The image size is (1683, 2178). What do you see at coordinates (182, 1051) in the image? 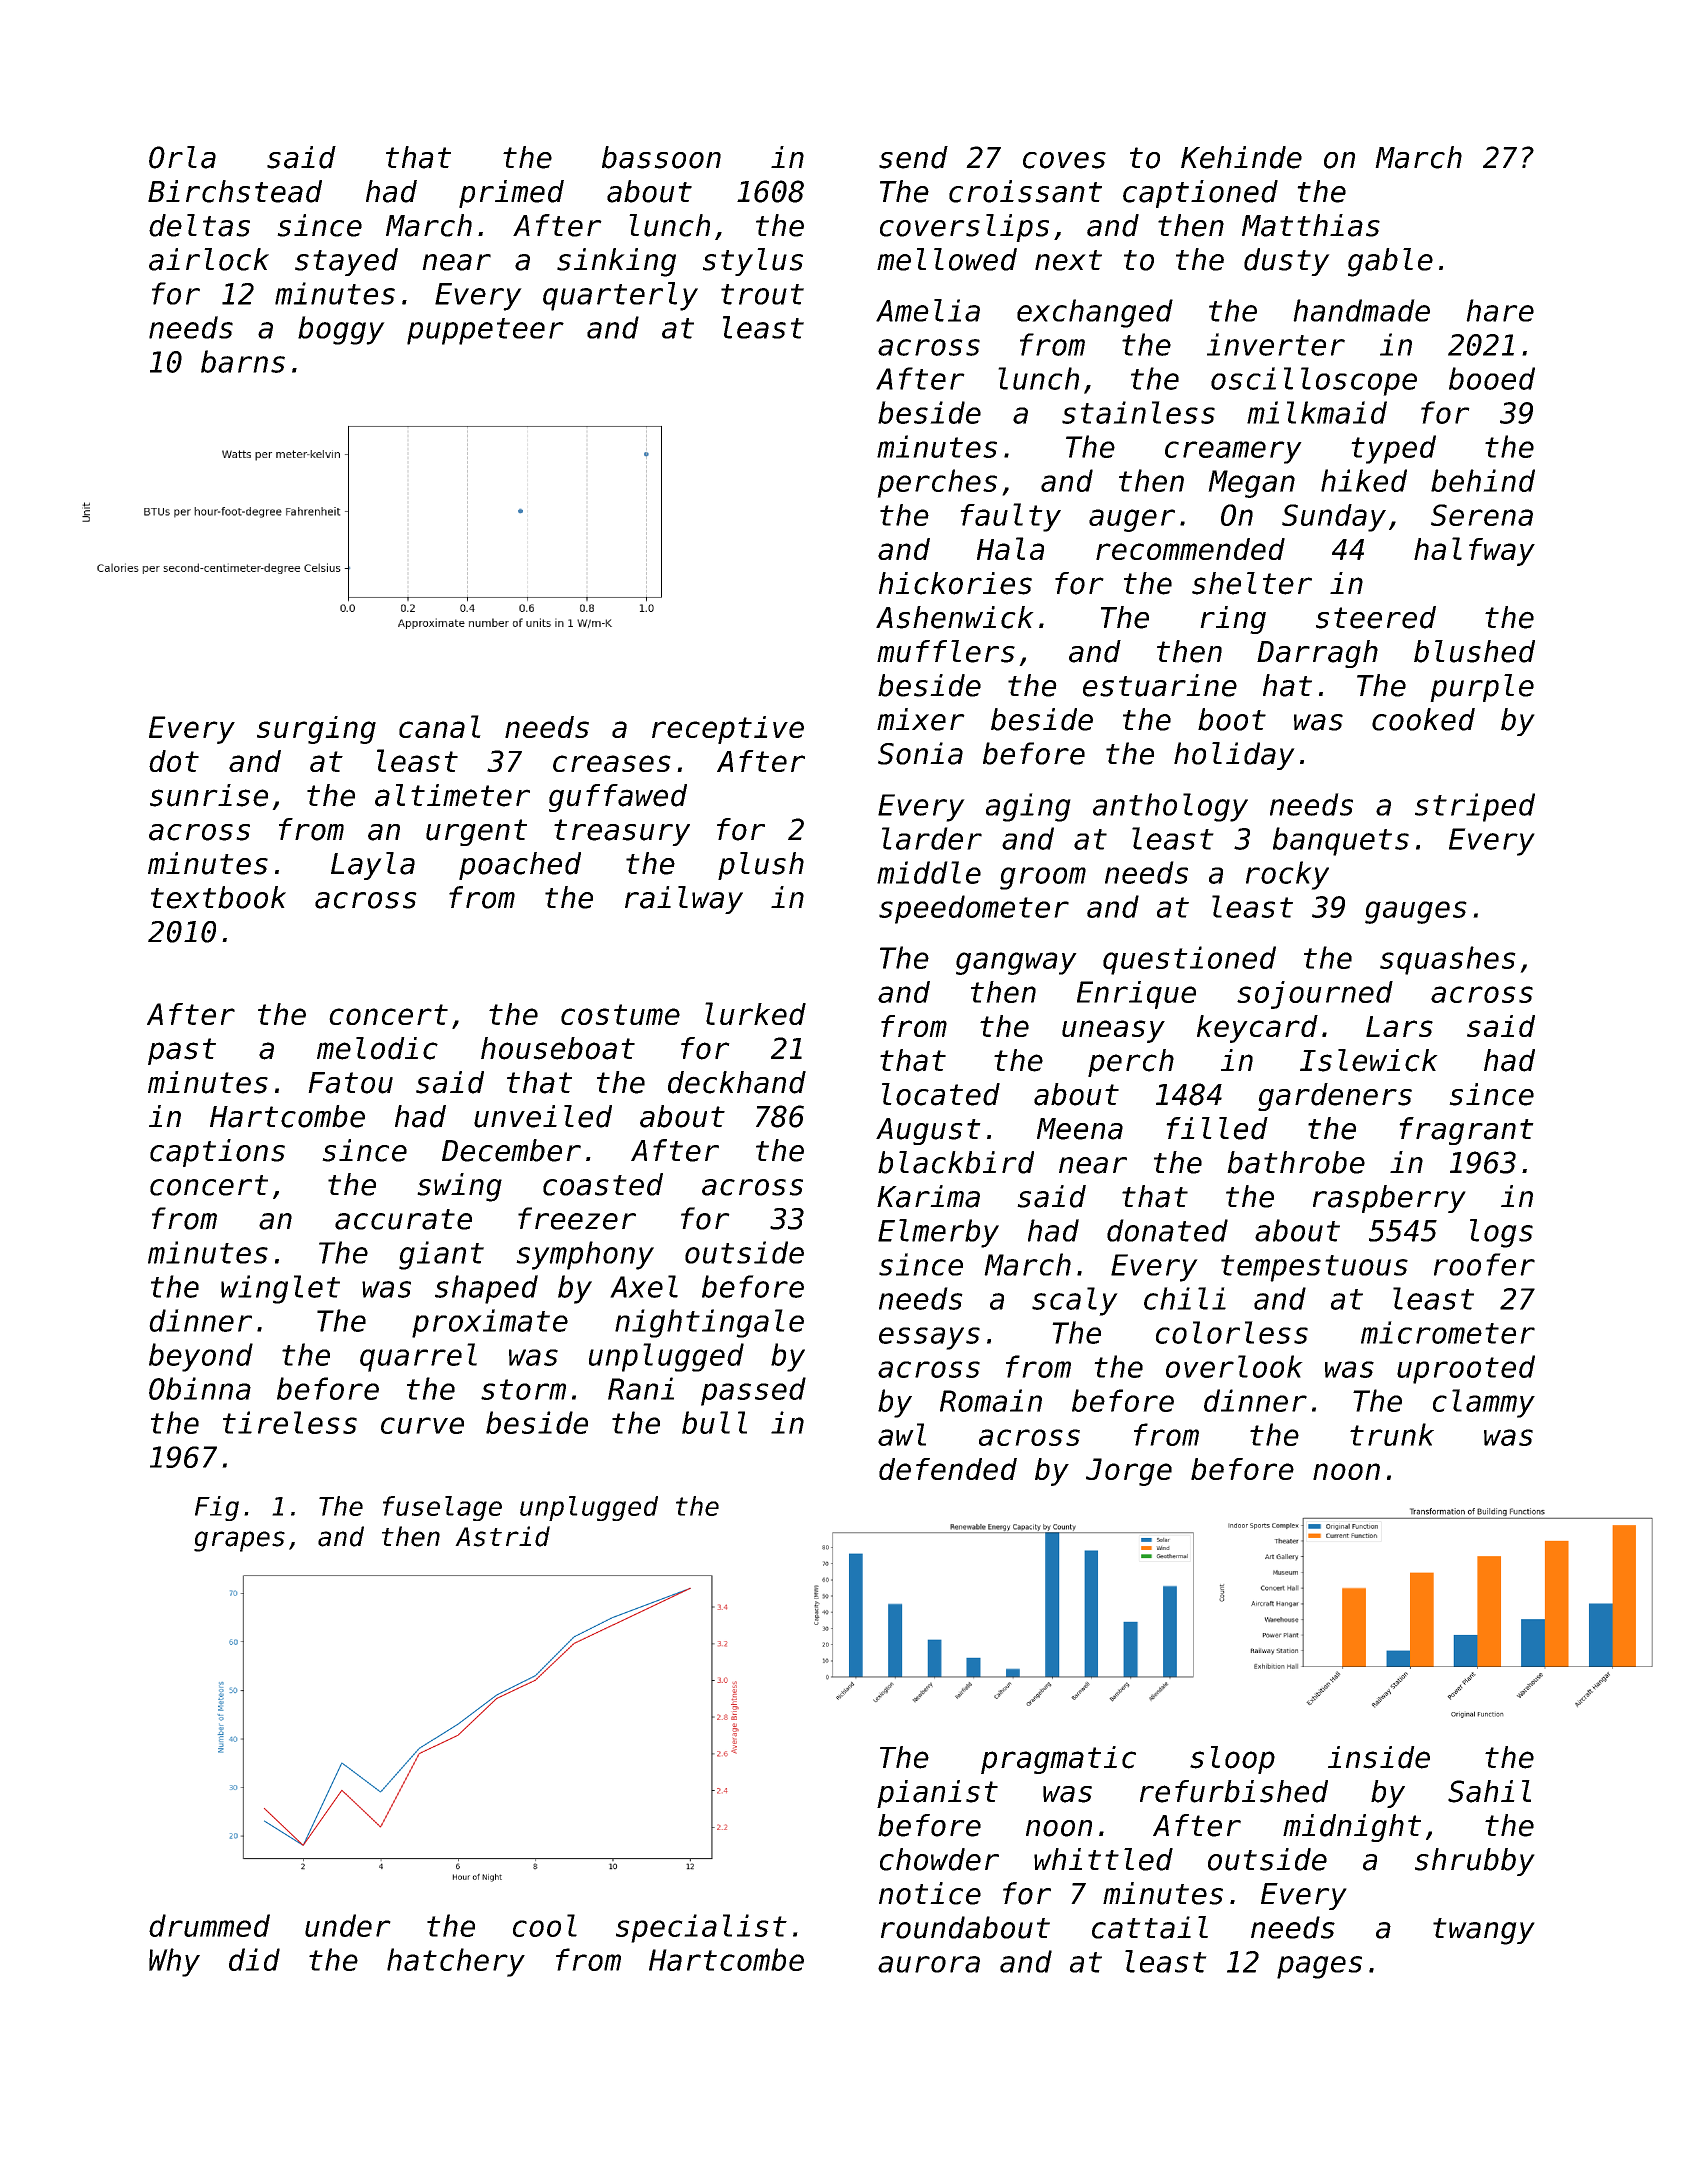
I see `past` at bounding box center [182, 1051].
